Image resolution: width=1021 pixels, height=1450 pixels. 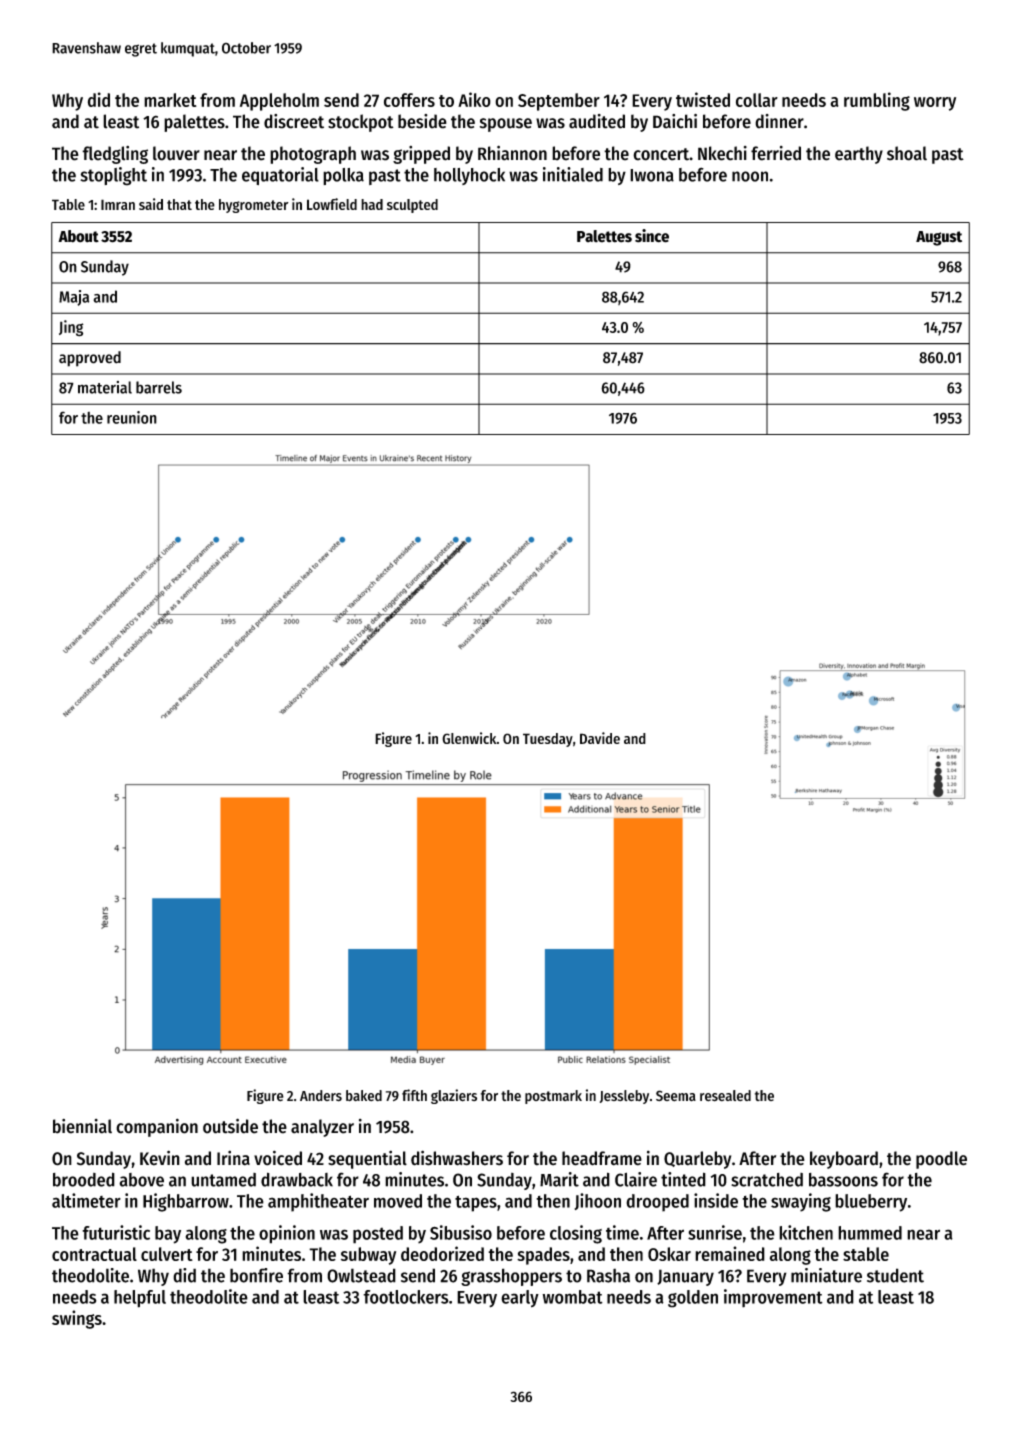 What do you see at coordinates (725, 1096) in the page?
I see `resealed` at bounding box center [725, 1096].
